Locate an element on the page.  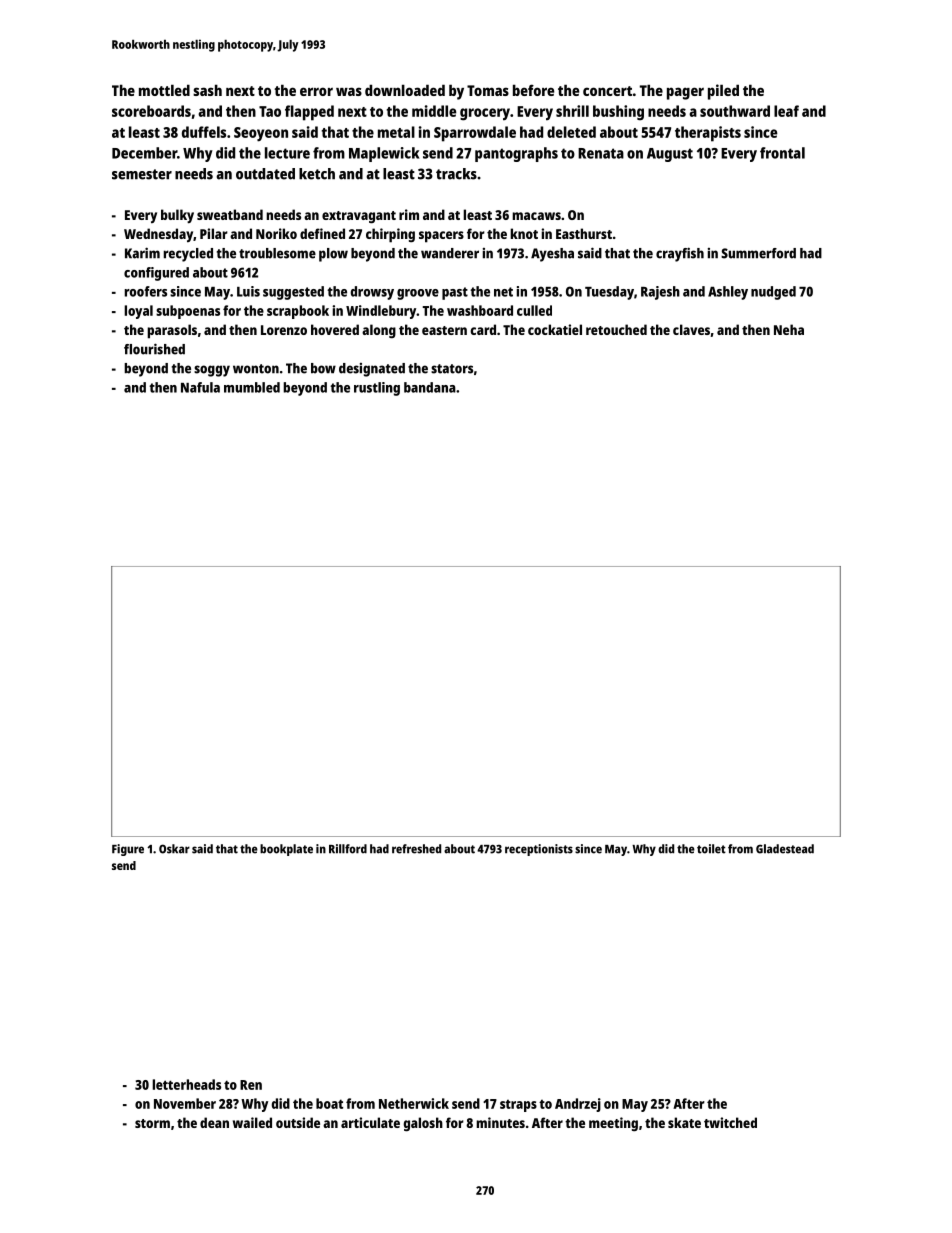
rustling is located at coordinates (377, 389).
